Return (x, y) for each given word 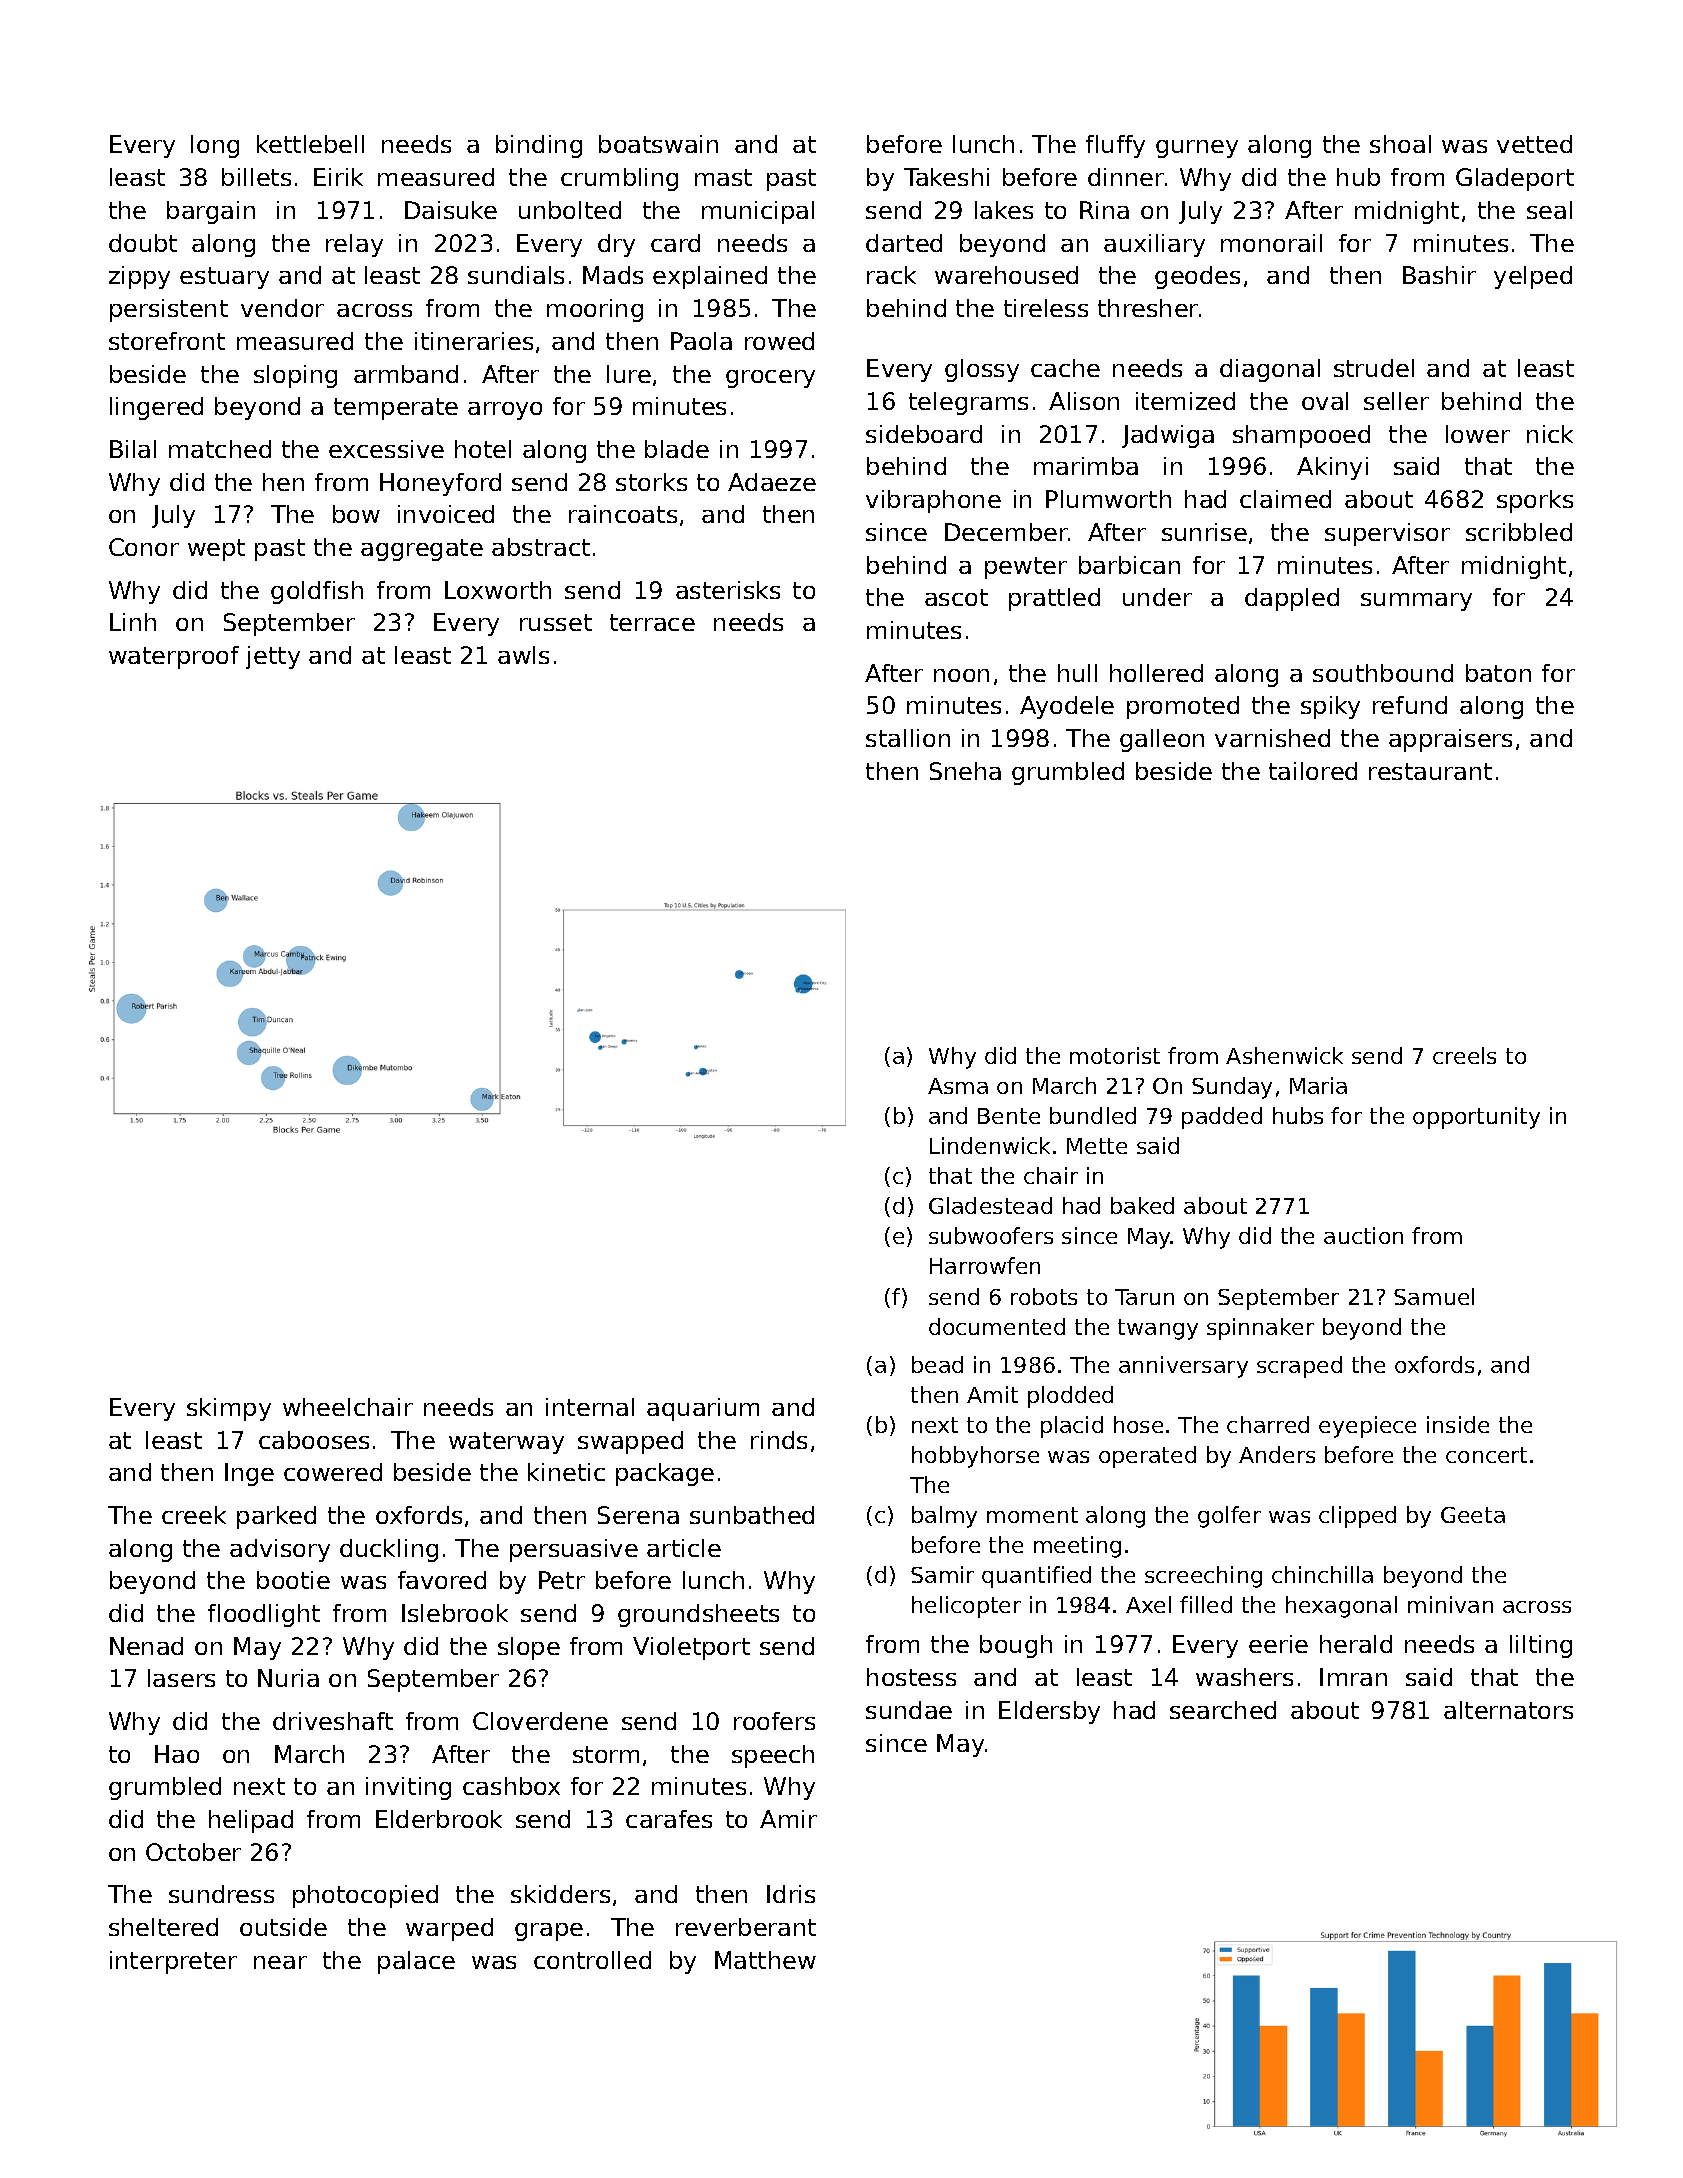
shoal (1400, 144)
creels (1464, 1055)
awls (523, 655)
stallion (908, 738)
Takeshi (946, 177)
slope (529, 1648)
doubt (143, 243)
